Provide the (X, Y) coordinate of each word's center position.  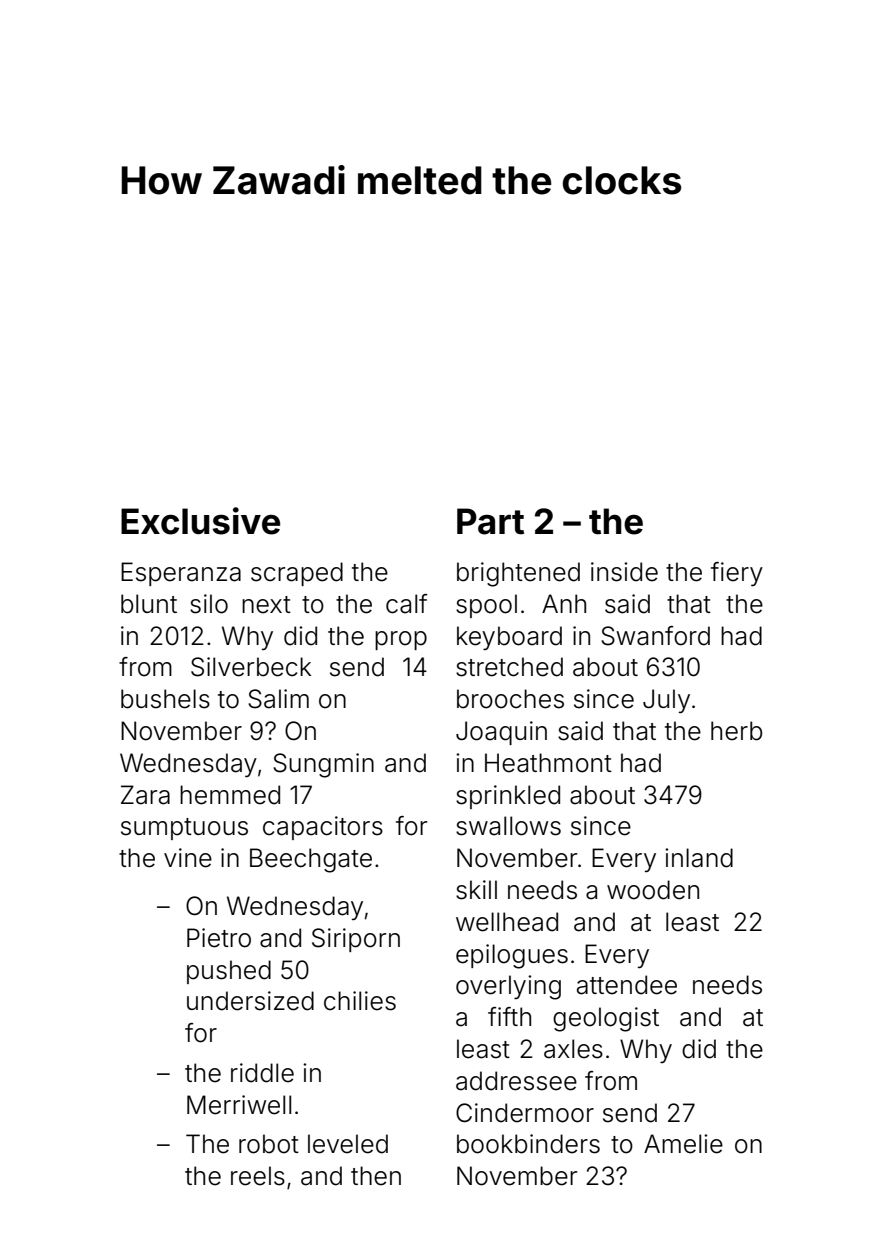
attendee (627, 985)
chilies (360, 1001)
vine (188, 858)
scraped (297, 574)
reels (258, 1176)
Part (490, 521)
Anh (564, 603)
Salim (278, 699)
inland (699, 858)
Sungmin (323, 765)
